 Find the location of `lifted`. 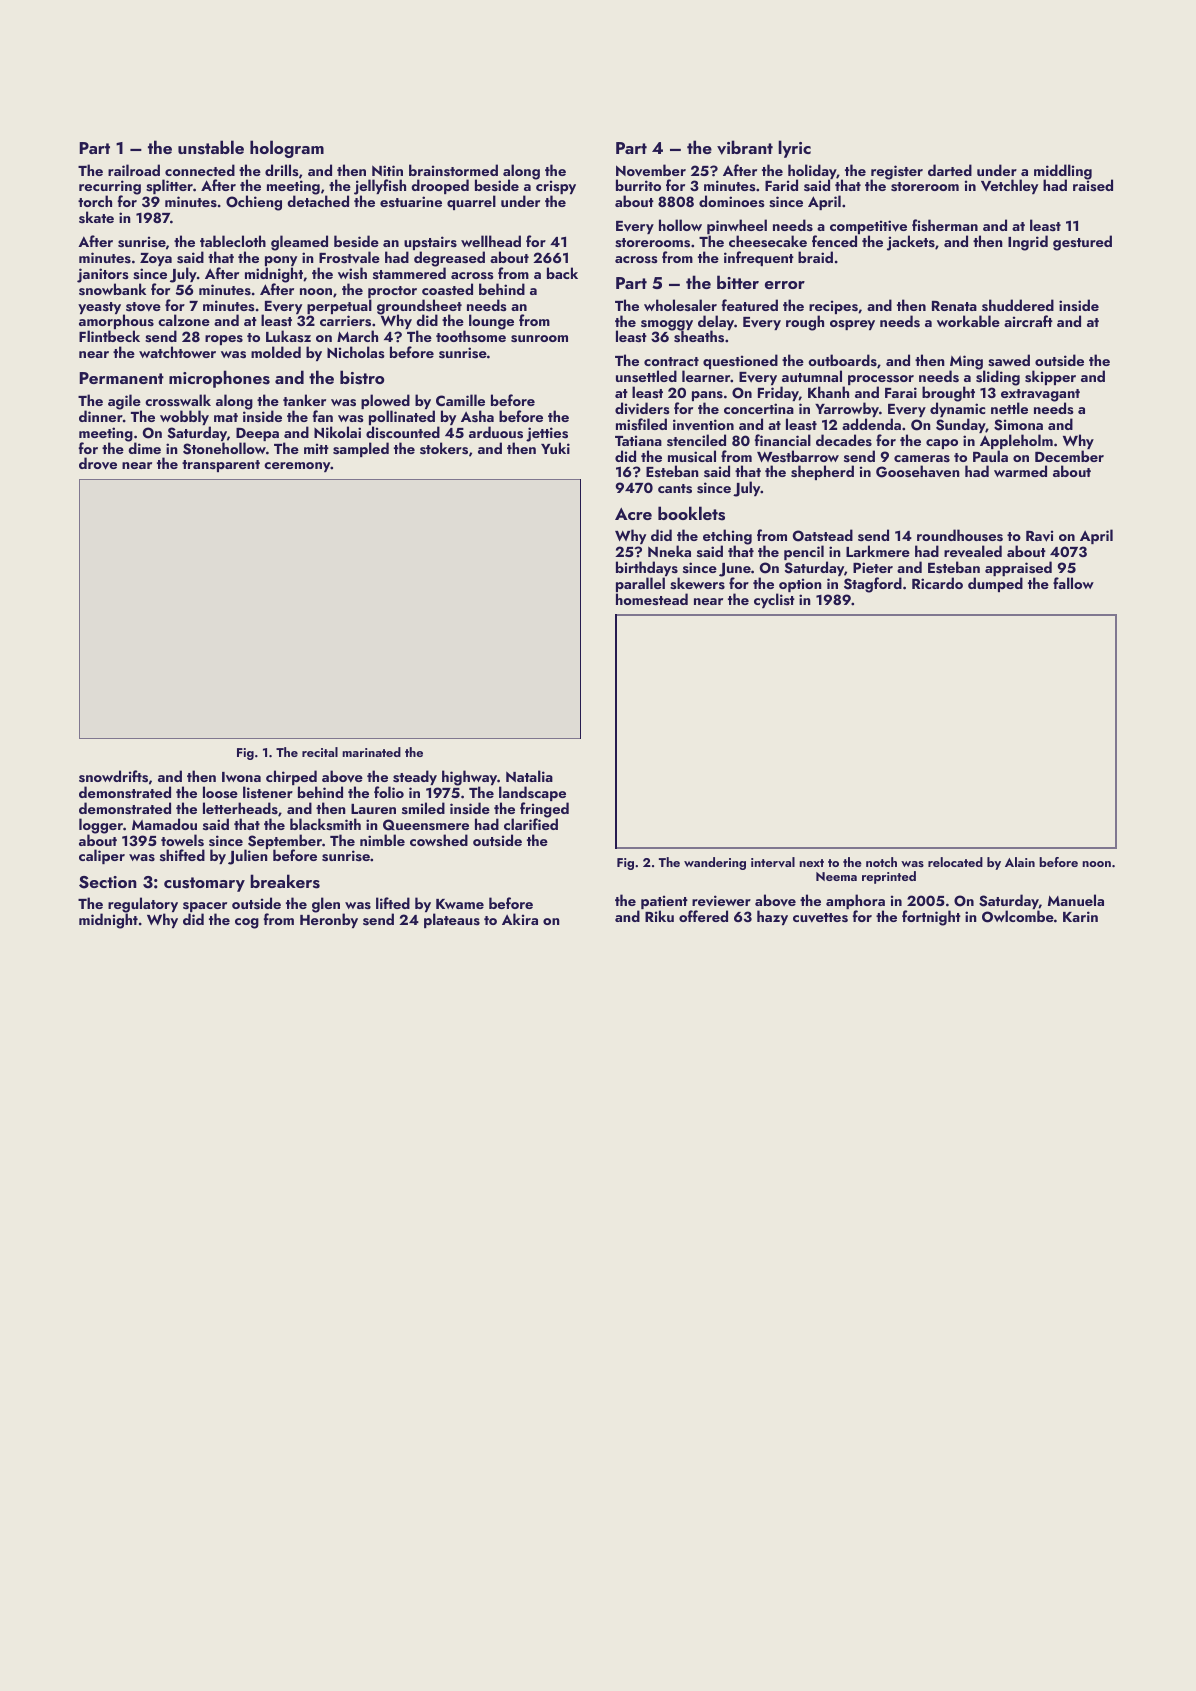

lifted is located at coordinates (393, 903).
